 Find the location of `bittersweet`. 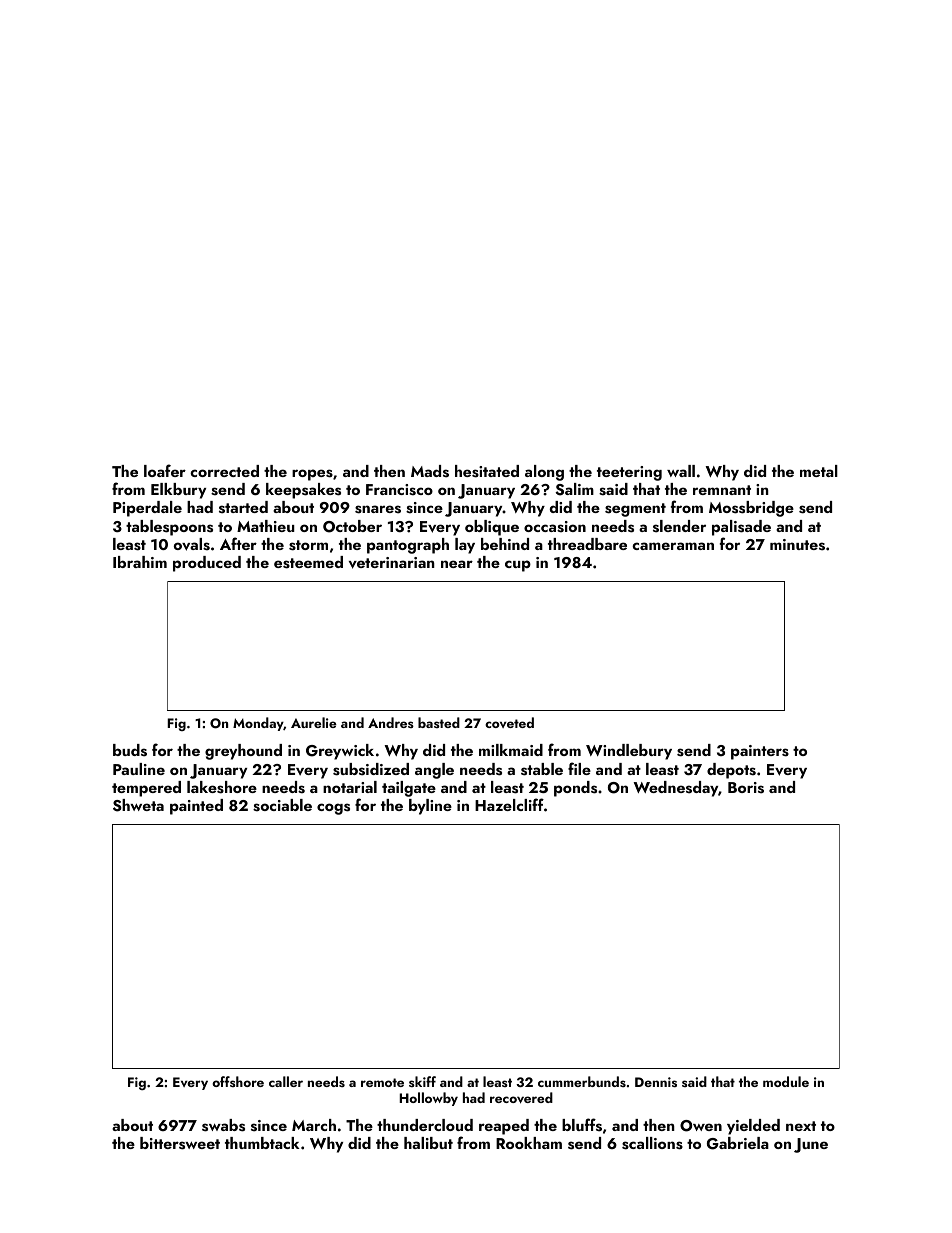

bittersweet is located at coordinates (180, 1143).
